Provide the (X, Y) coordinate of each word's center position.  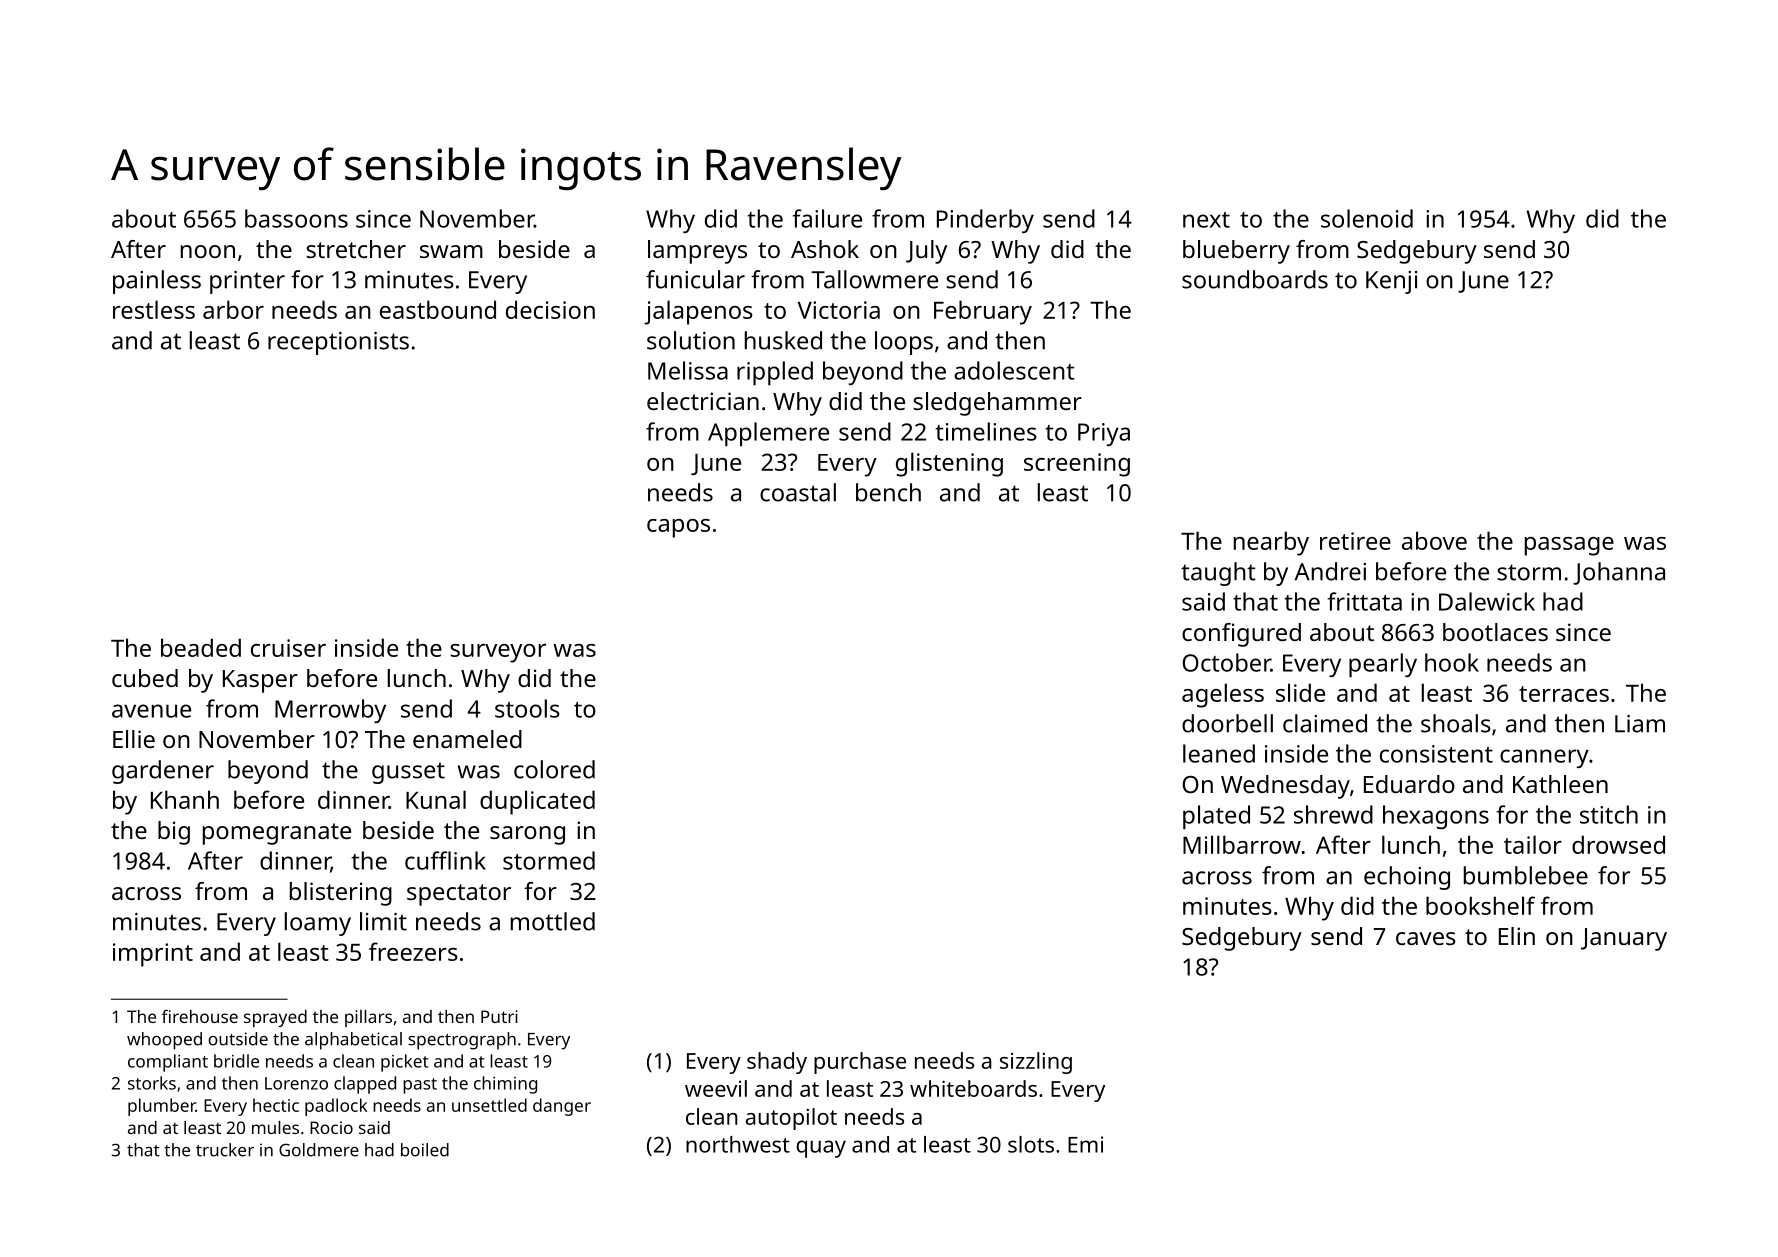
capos (678, 528)
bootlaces (1495, 632)
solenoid (1367, 218)
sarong (527, 835)
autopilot (791, 1119)
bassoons (296, 218)
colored (554, 769)
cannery (1544, 758)
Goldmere (319, 1150)
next (1206, 220)
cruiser (288, 648)
